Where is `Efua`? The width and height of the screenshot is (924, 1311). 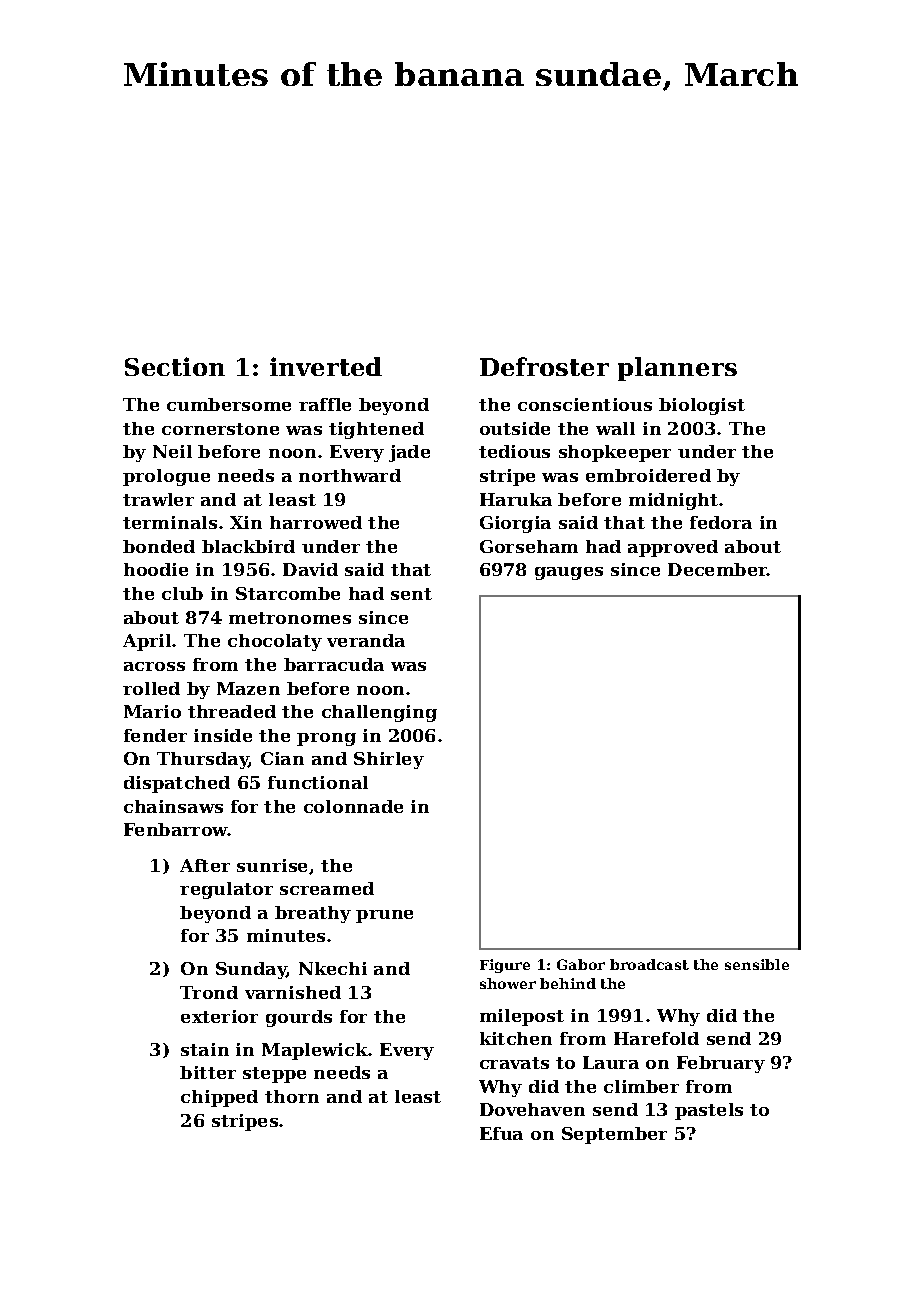
Efua is located at coordinates (501, 1133).
